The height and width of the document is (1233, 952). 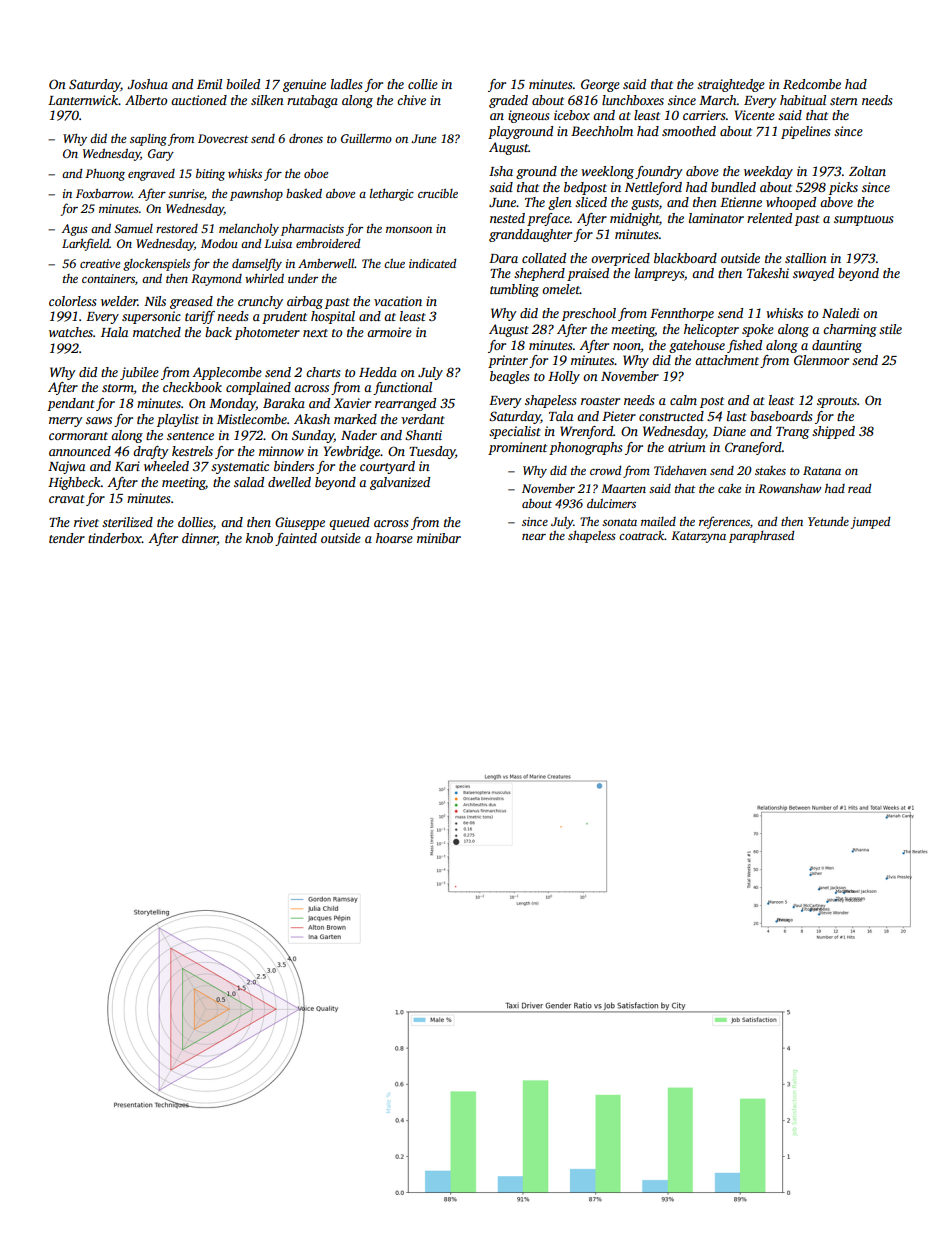 What do you see at coordinates (585, 448) in the document?
I see `phonographs` at bounding box center [585, 448].
